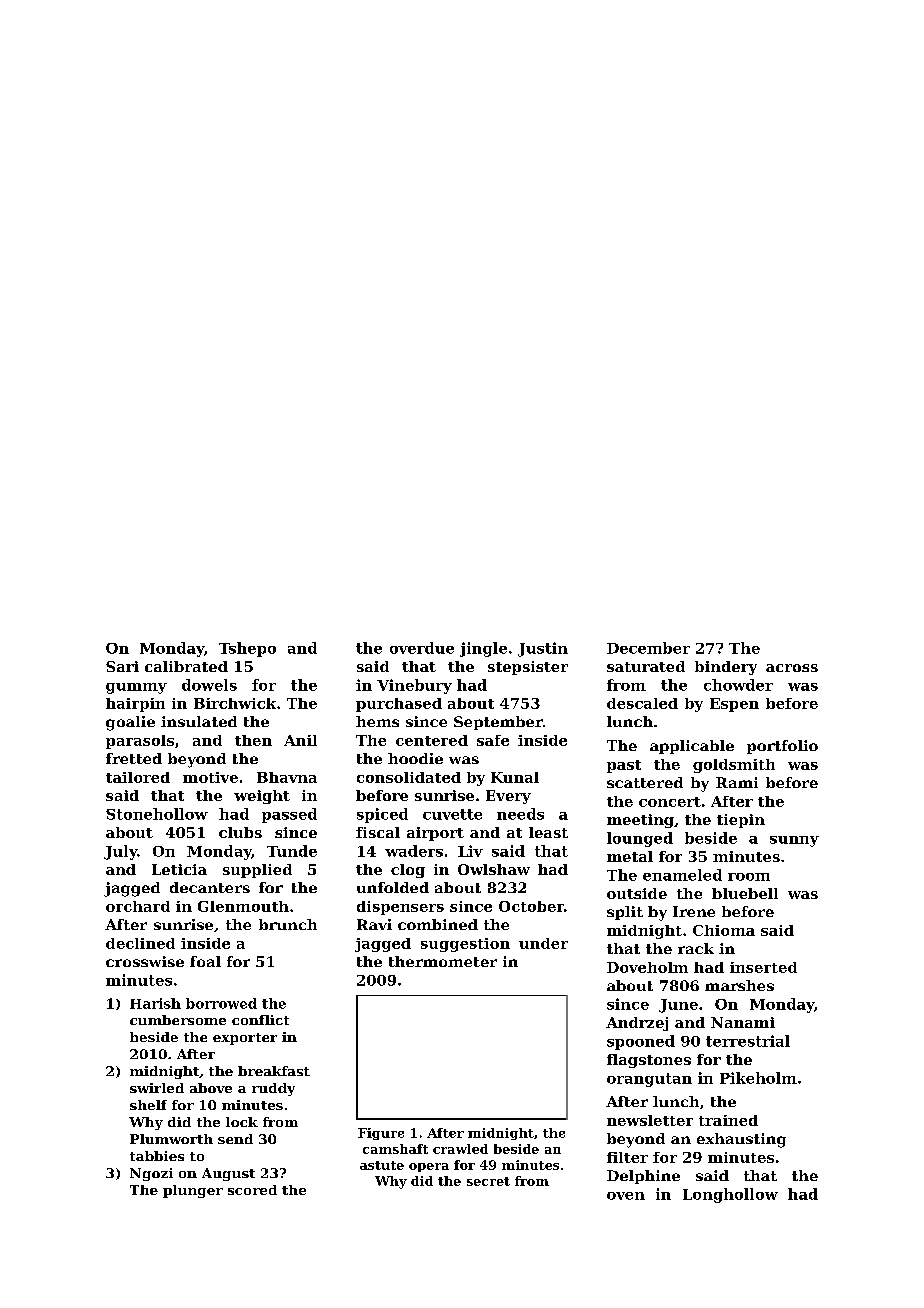  I want to click on oven, so click(626, 1196).
